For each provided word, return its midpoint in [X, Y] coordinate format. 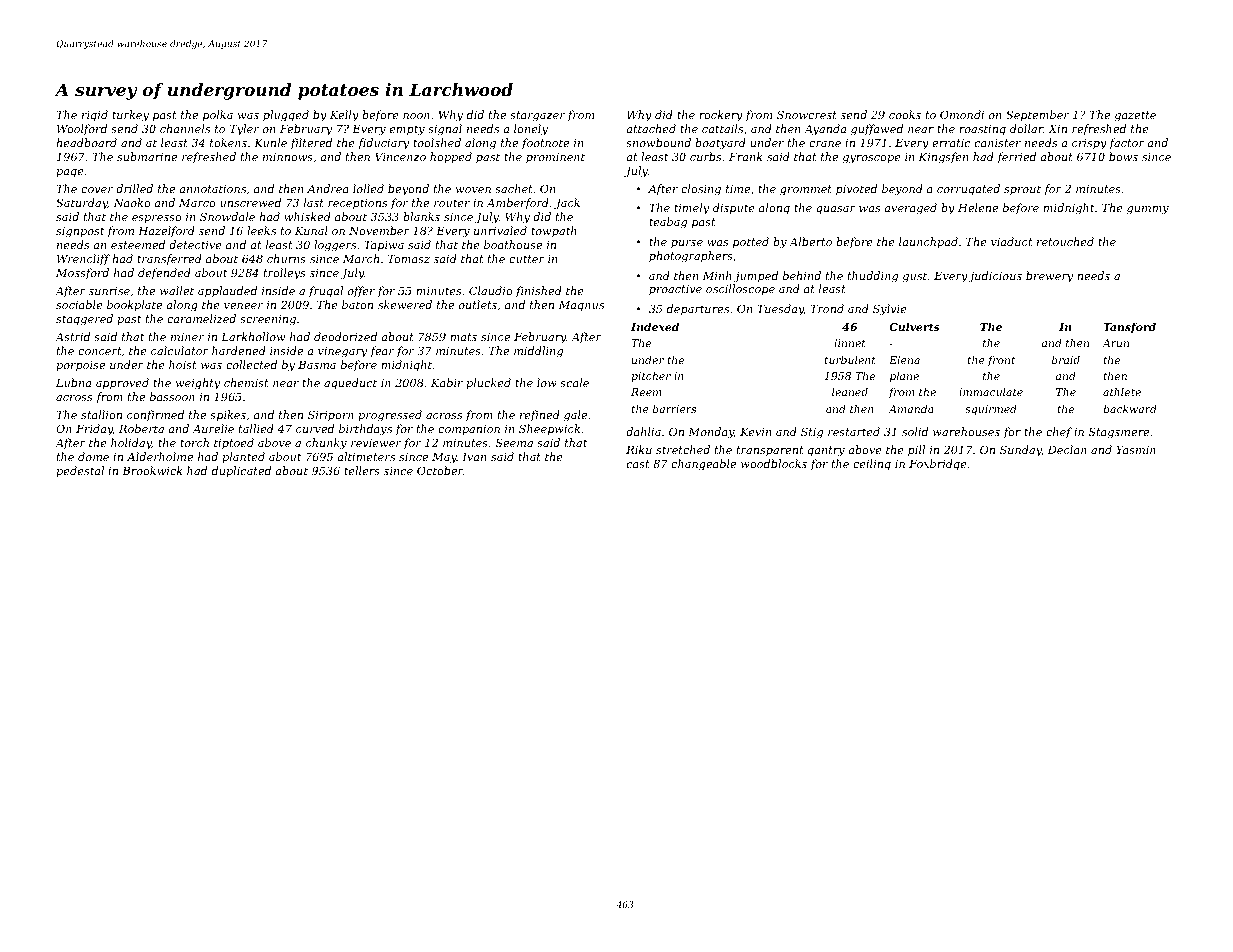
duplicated [241, 471]
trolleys [284, 274]
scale [574, 382]
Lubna [73, 382]
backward [1130, 409]
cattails [722, 128]
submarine [147, 156]
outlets [478, 304]
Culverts [914, 327]
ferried [1016, 158]
